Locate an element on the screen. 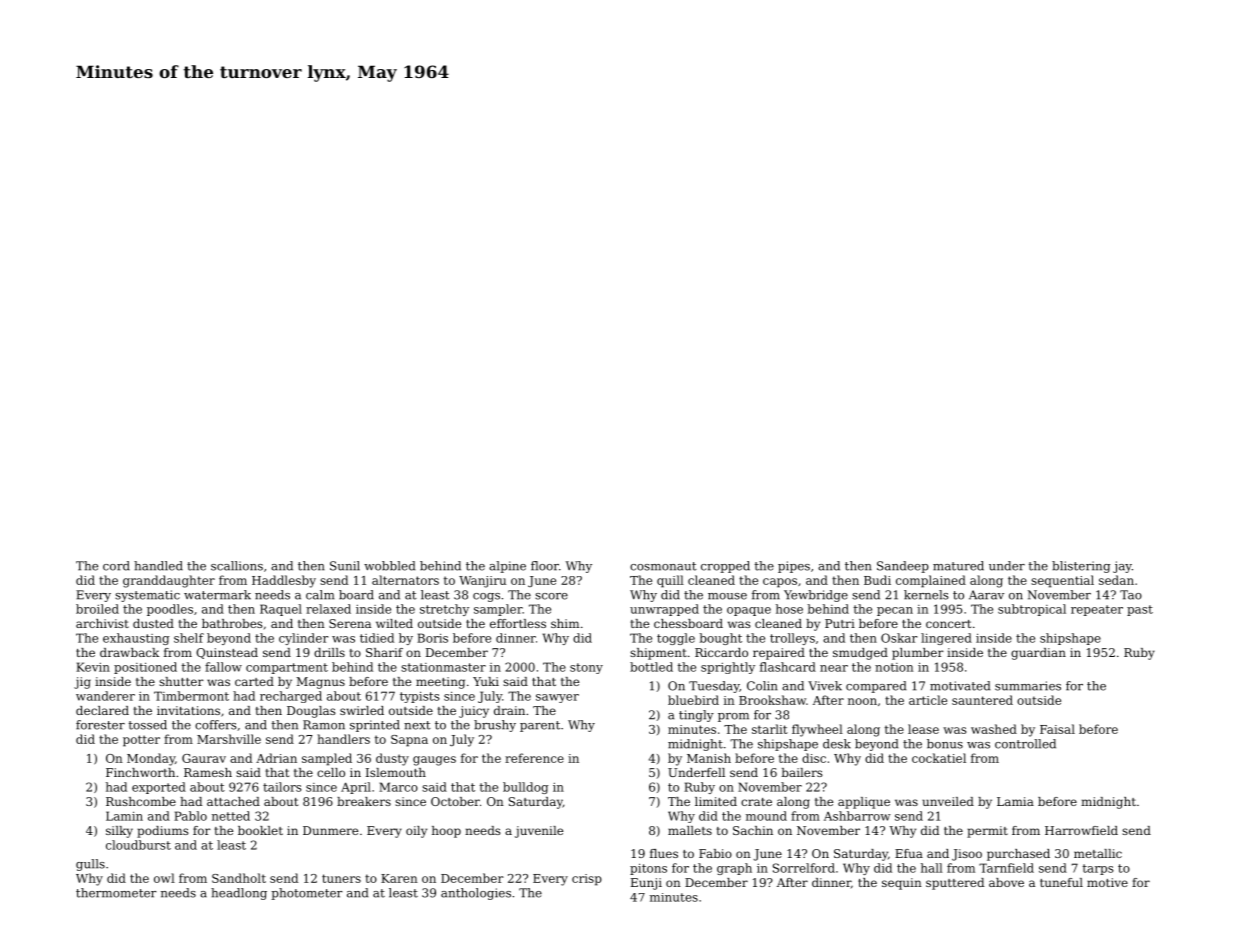 This screenshot has width=1233, height=952. juvenile is located at coordinates (539, 832).
